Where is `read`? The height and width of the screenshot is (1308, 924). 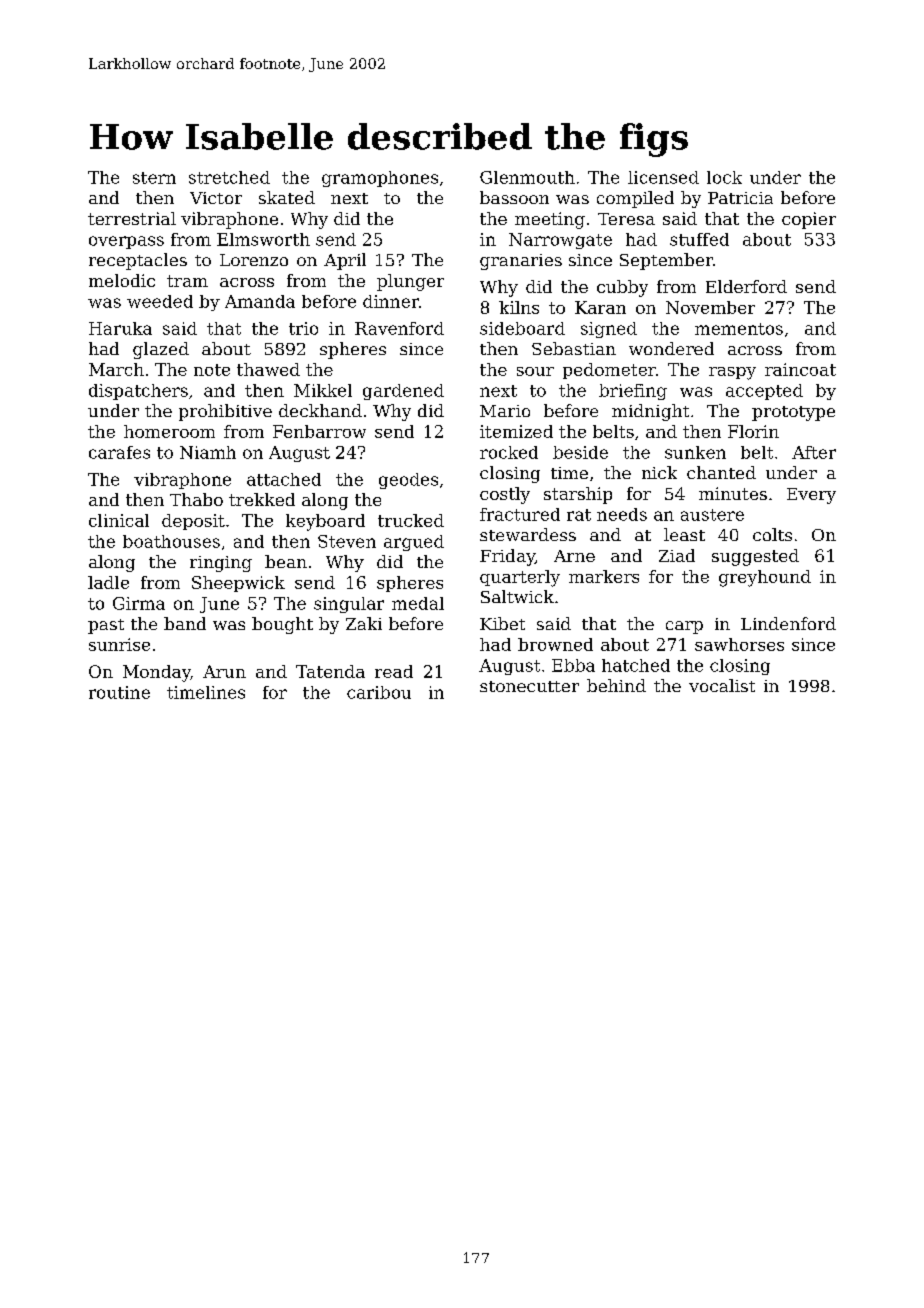
read is located at coordinates (394, 671).
